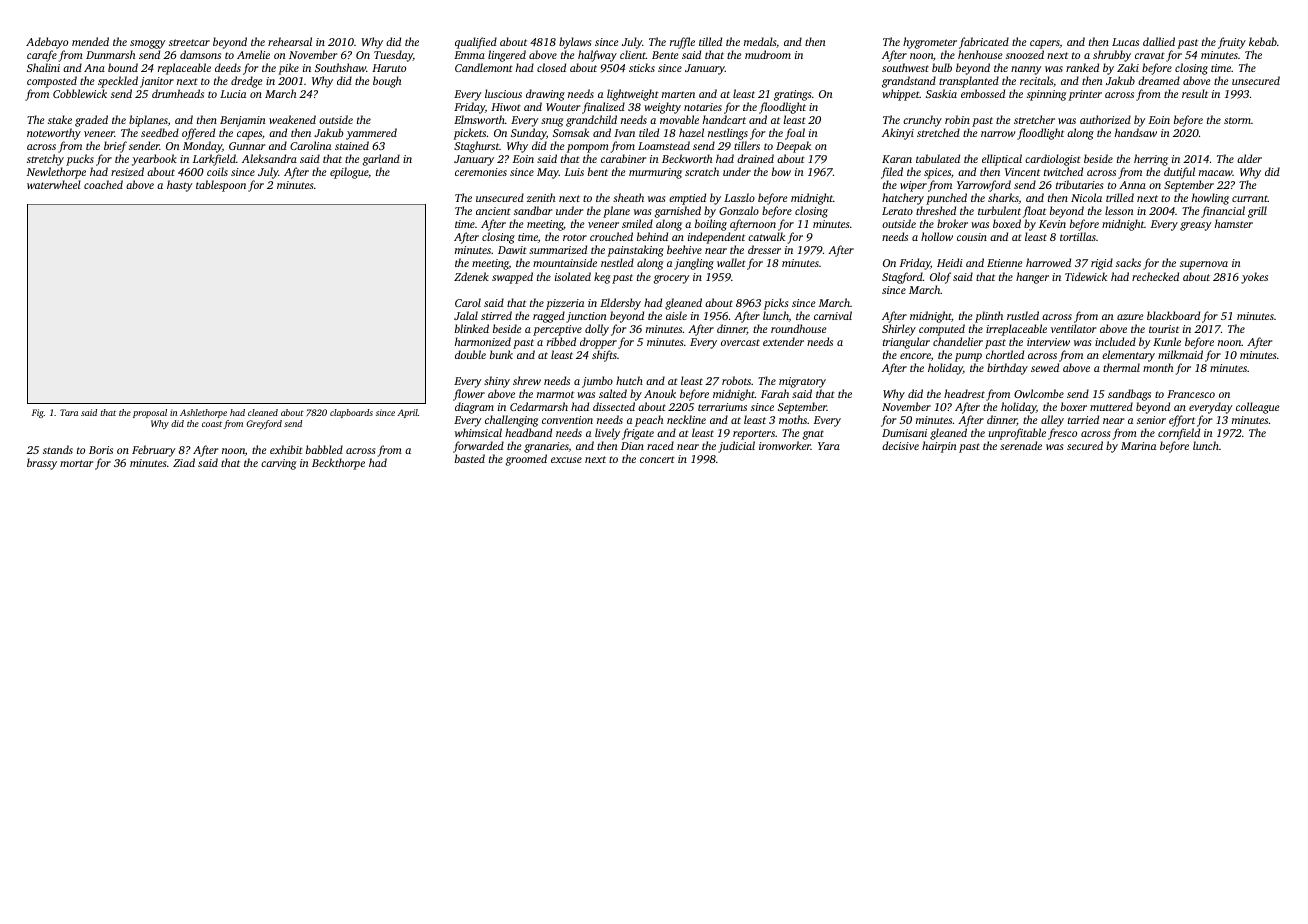  What do you see at coordinates (54, 134) in the screenshot?
I see `noteworthy` at bounding box center [54, 134].
